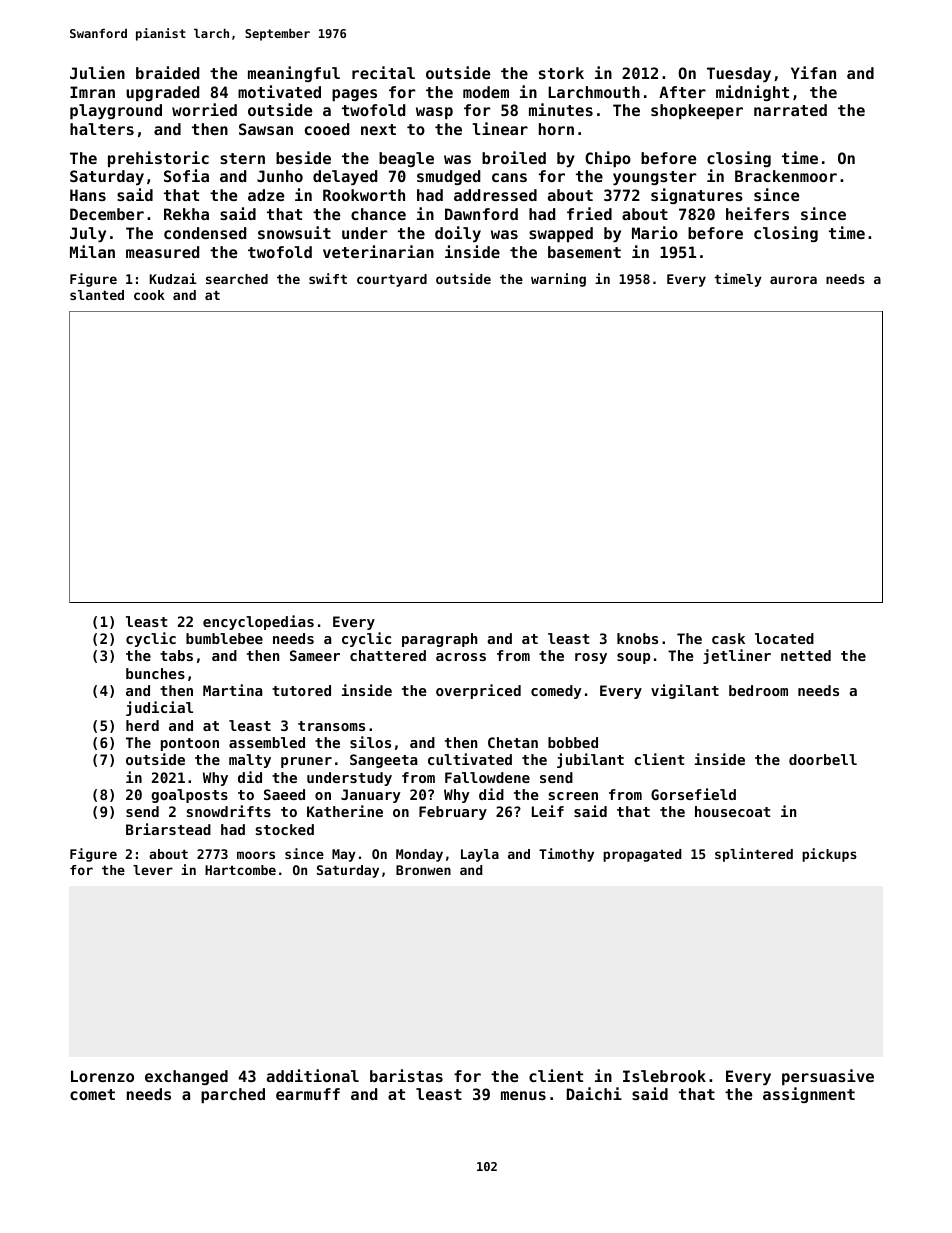 This screenshot has height=1233, width=952. What do you see at coordinates (237, 279) in the screenshot?
I see `searched` at bounding box center [237, 279].
